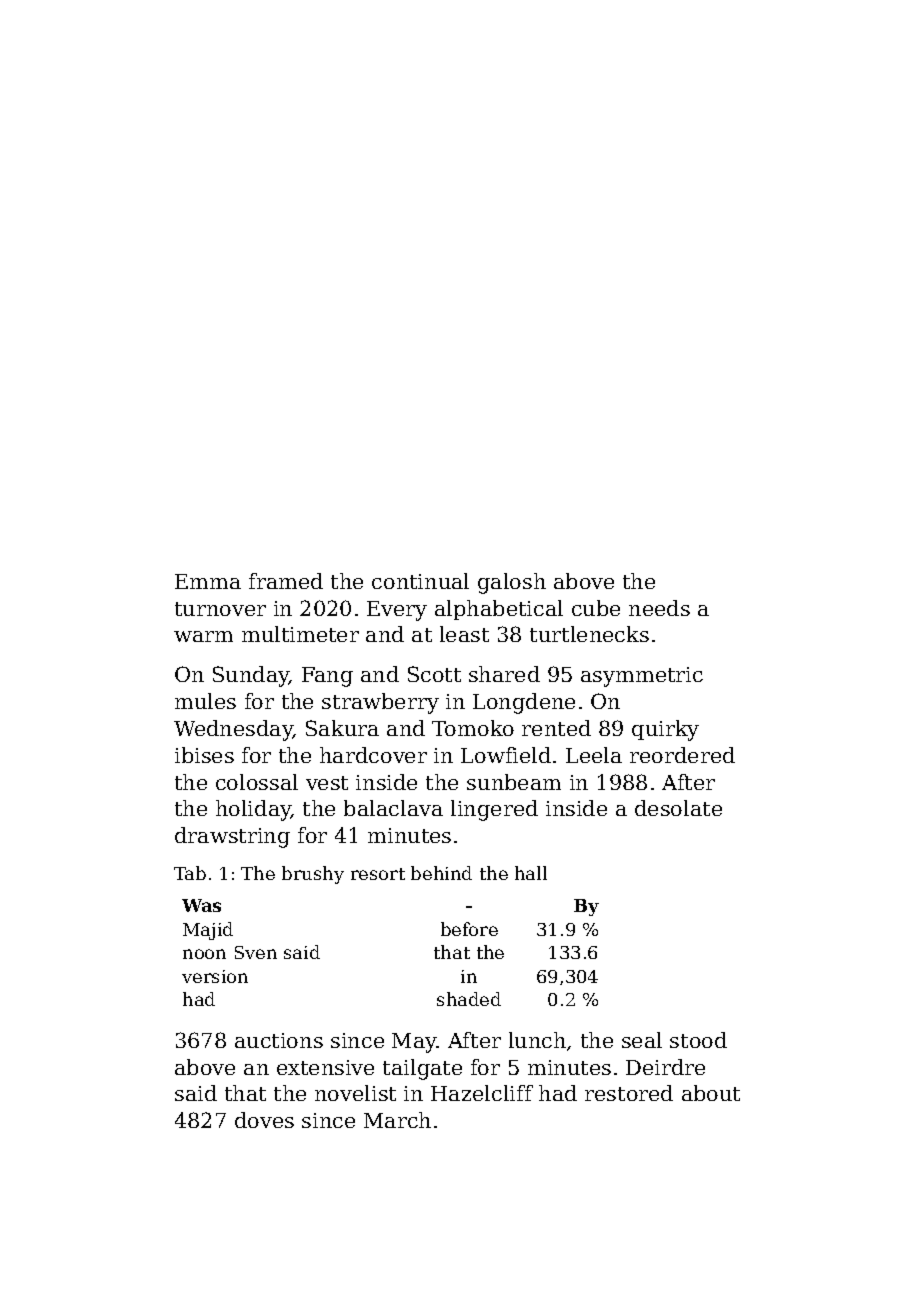 This screenshot has width=924, height=1311. I want to click on reordered, so click(682, 755).
